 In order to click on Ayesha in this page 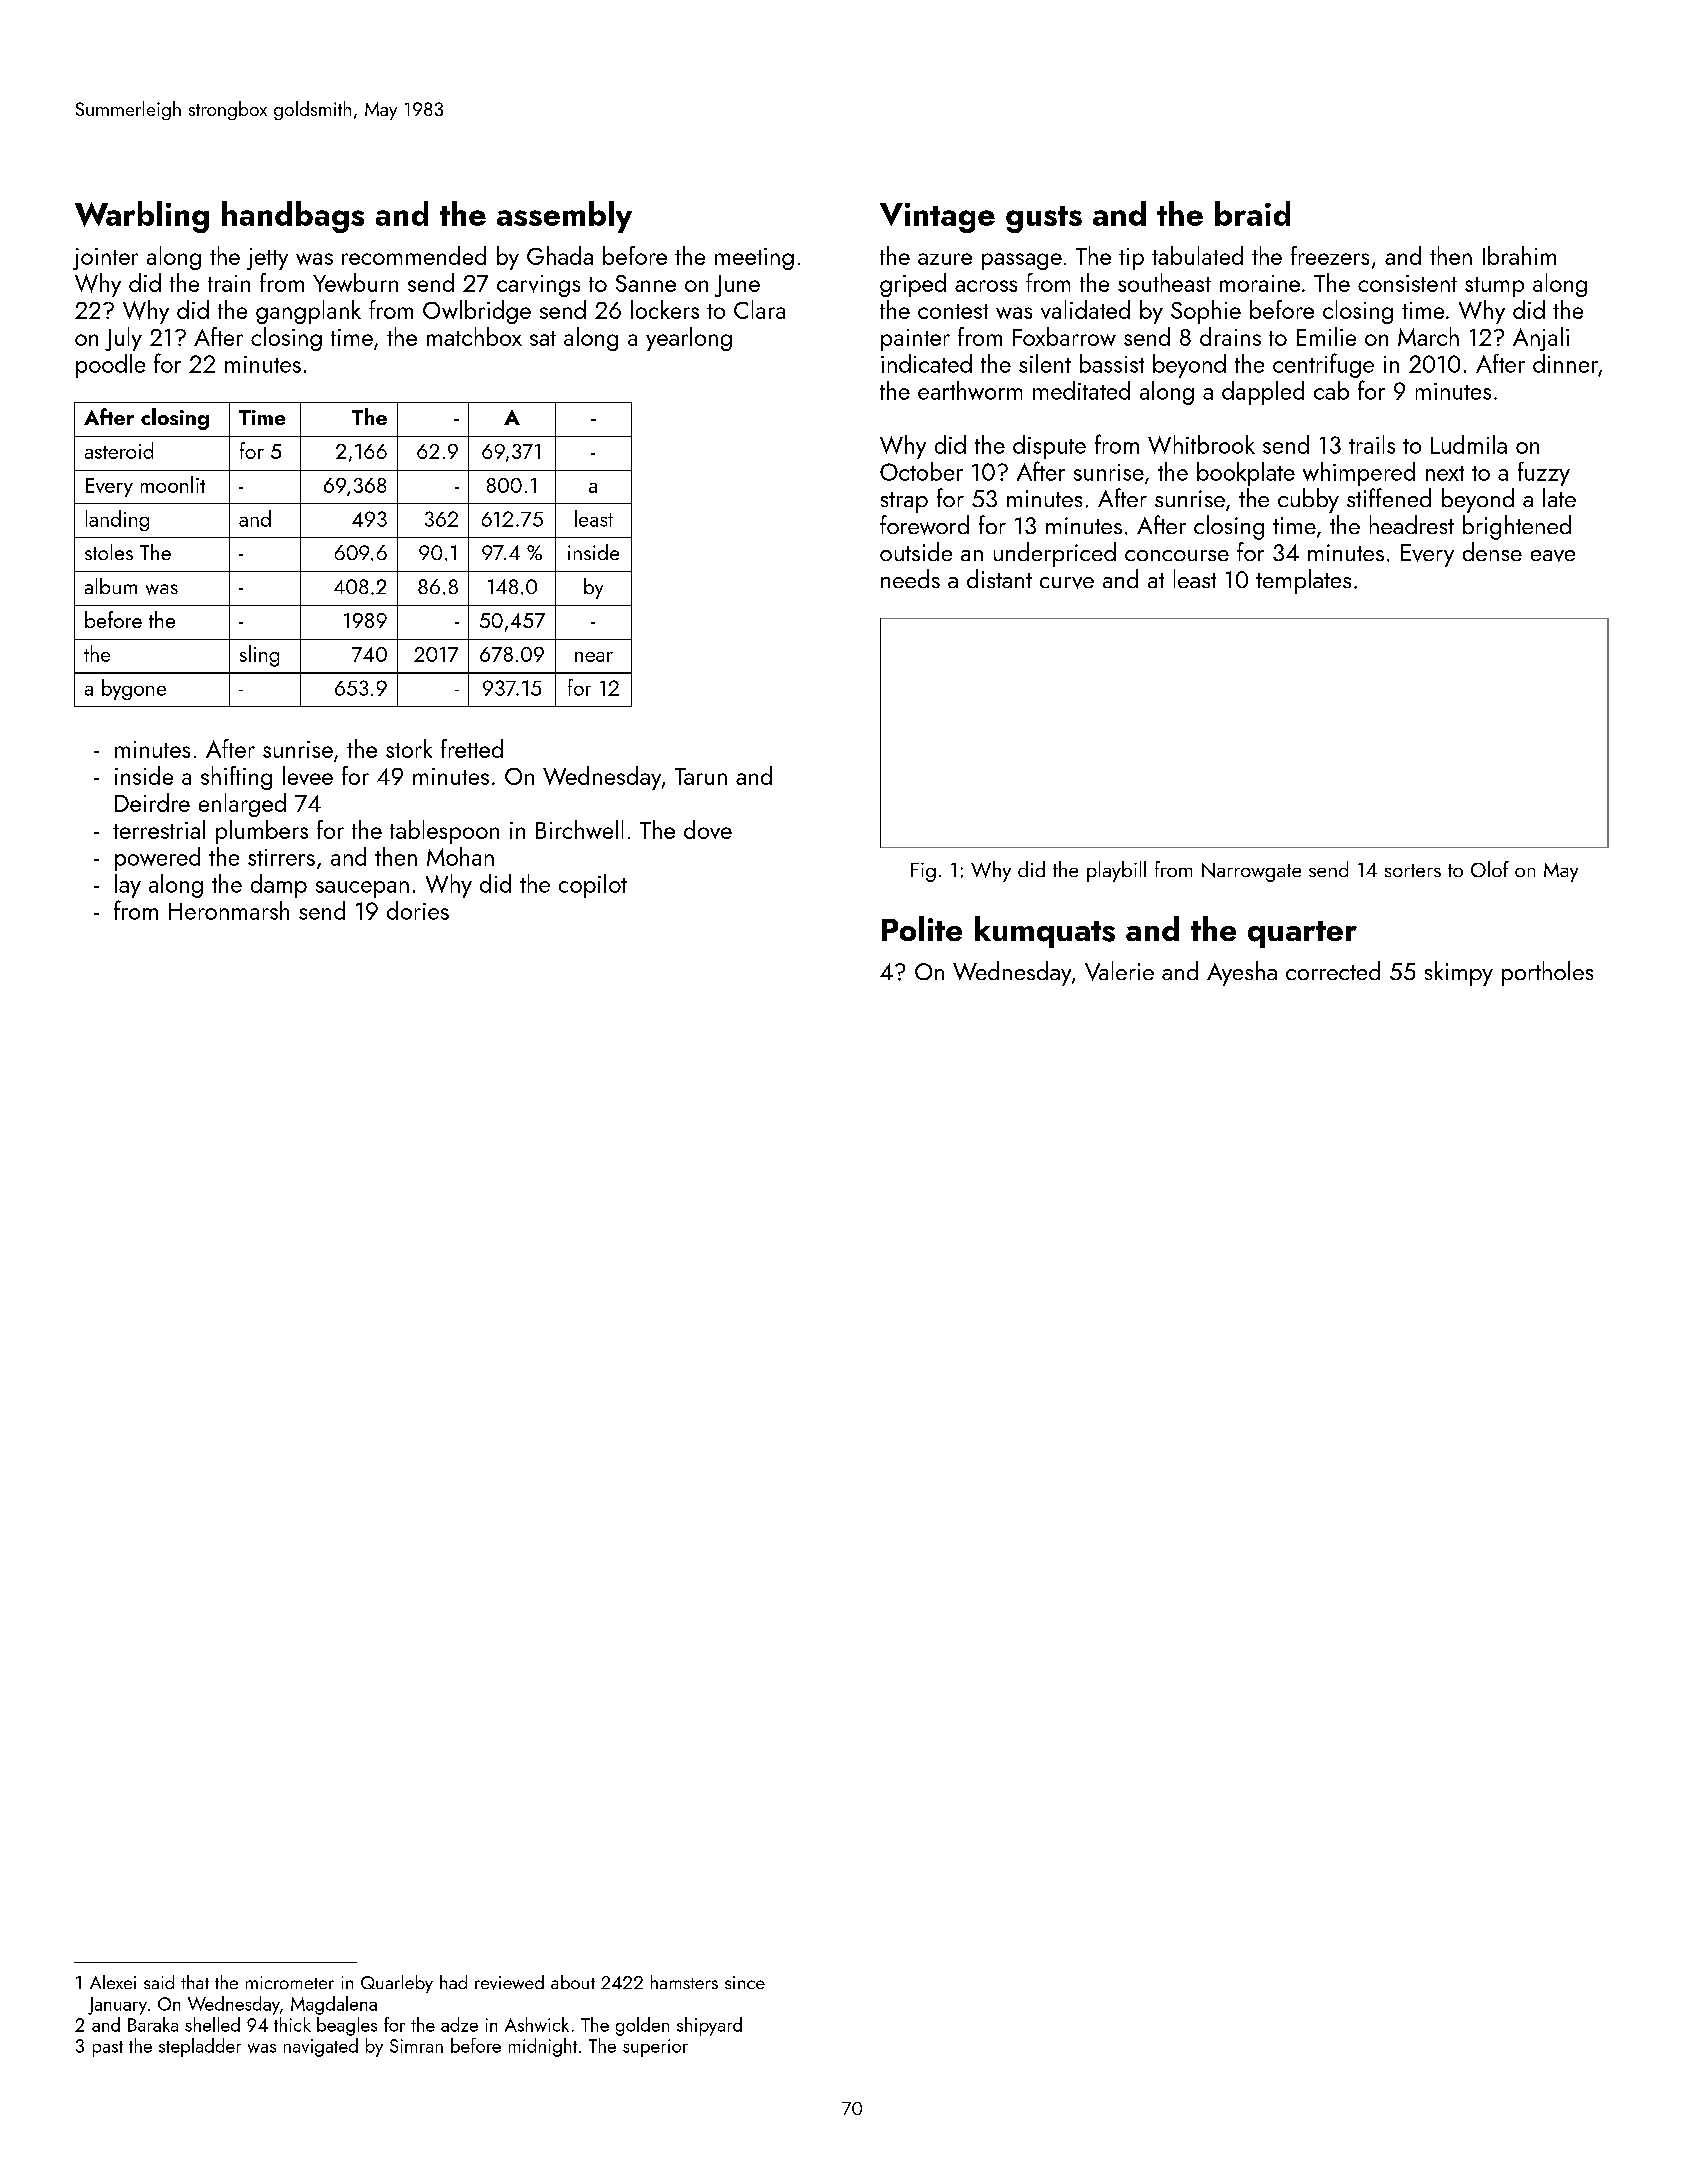, I will do `click(1242, 973)`.
